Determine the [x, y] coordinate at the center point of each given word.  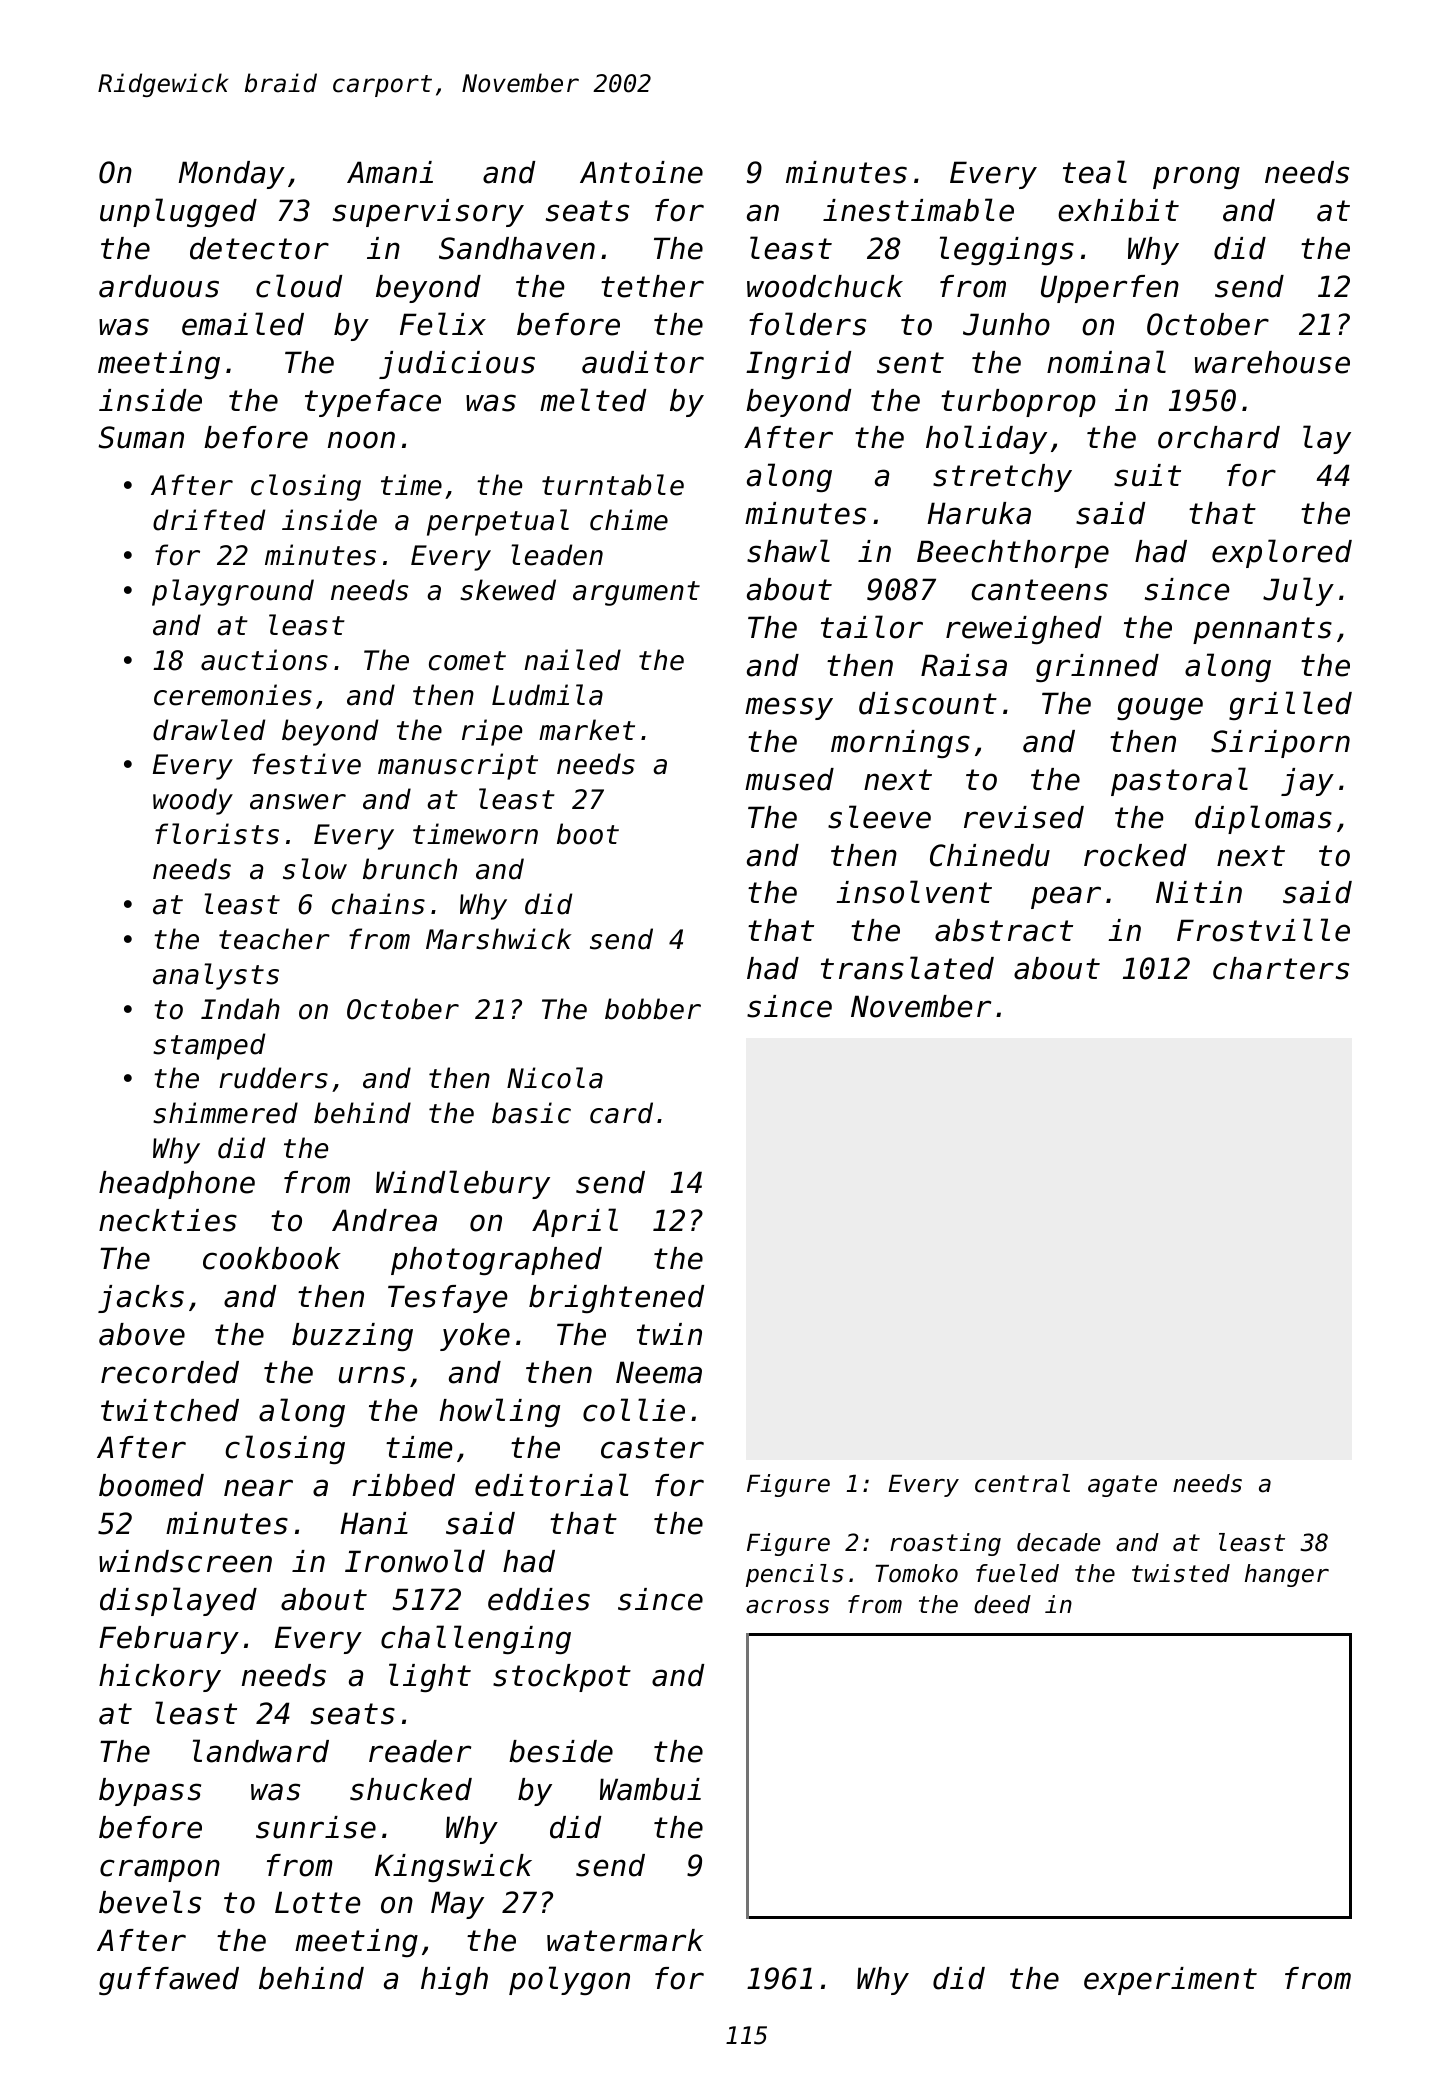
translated [907, 968]
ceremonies [233, 695]
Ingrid [798, 365]
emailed [243, 324]
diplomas [1263, 819]
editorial [552, 1485]
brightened [616, 1299]
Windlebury [463, 1184]
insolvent [914, 892]
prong [1196, 177]
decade [1058, 1542]
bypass [150, 1792]
